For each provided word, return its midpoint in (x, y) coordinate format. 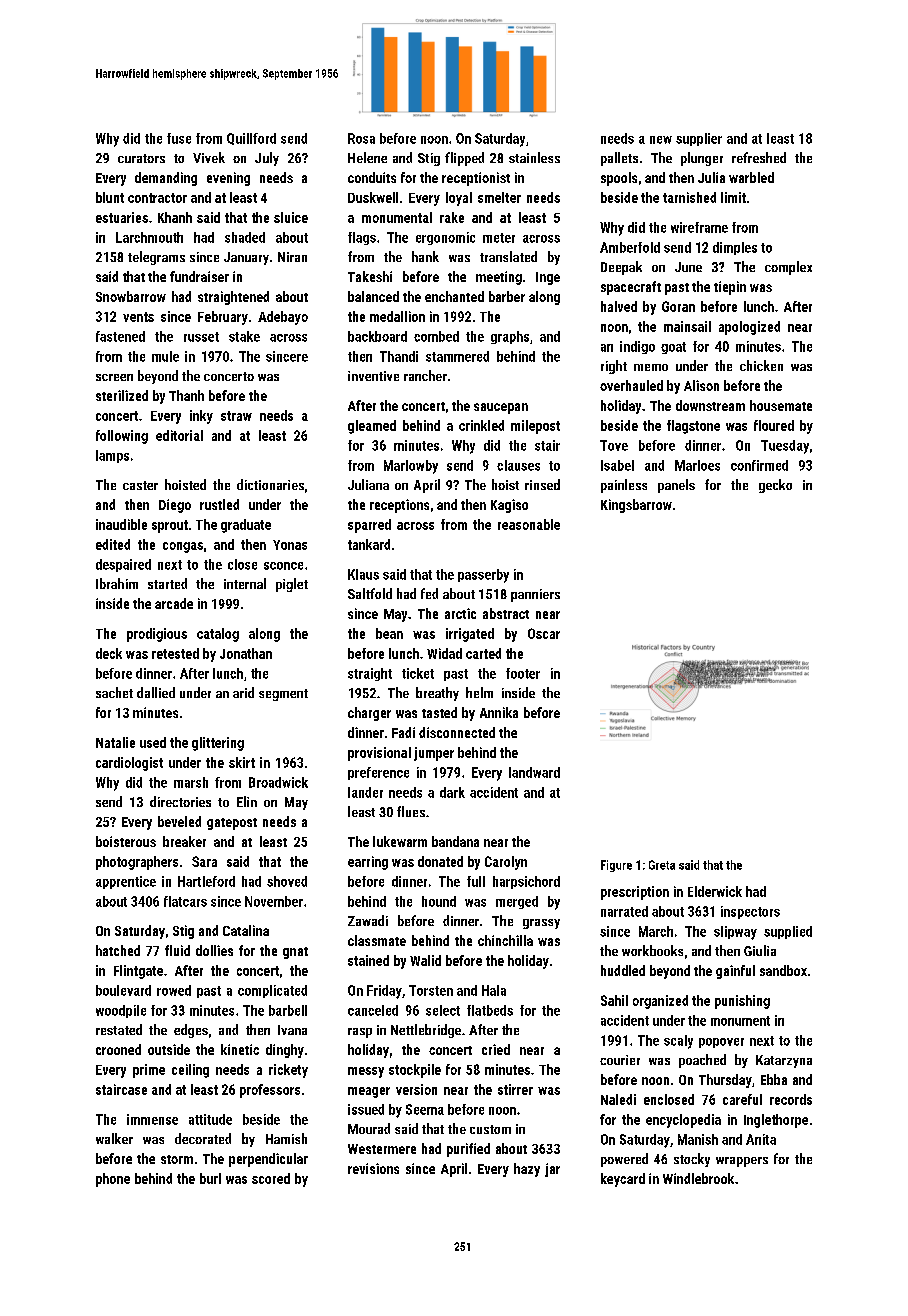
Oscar (544, 633)
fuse (179, 138)
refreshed (759, 157)
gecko (775, 486)
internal (245, 583)
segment (283, 695)
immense (152, 1119)
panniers (535, 595)
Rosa (361, 138)
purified (468, 1150)
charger (369, 714)
